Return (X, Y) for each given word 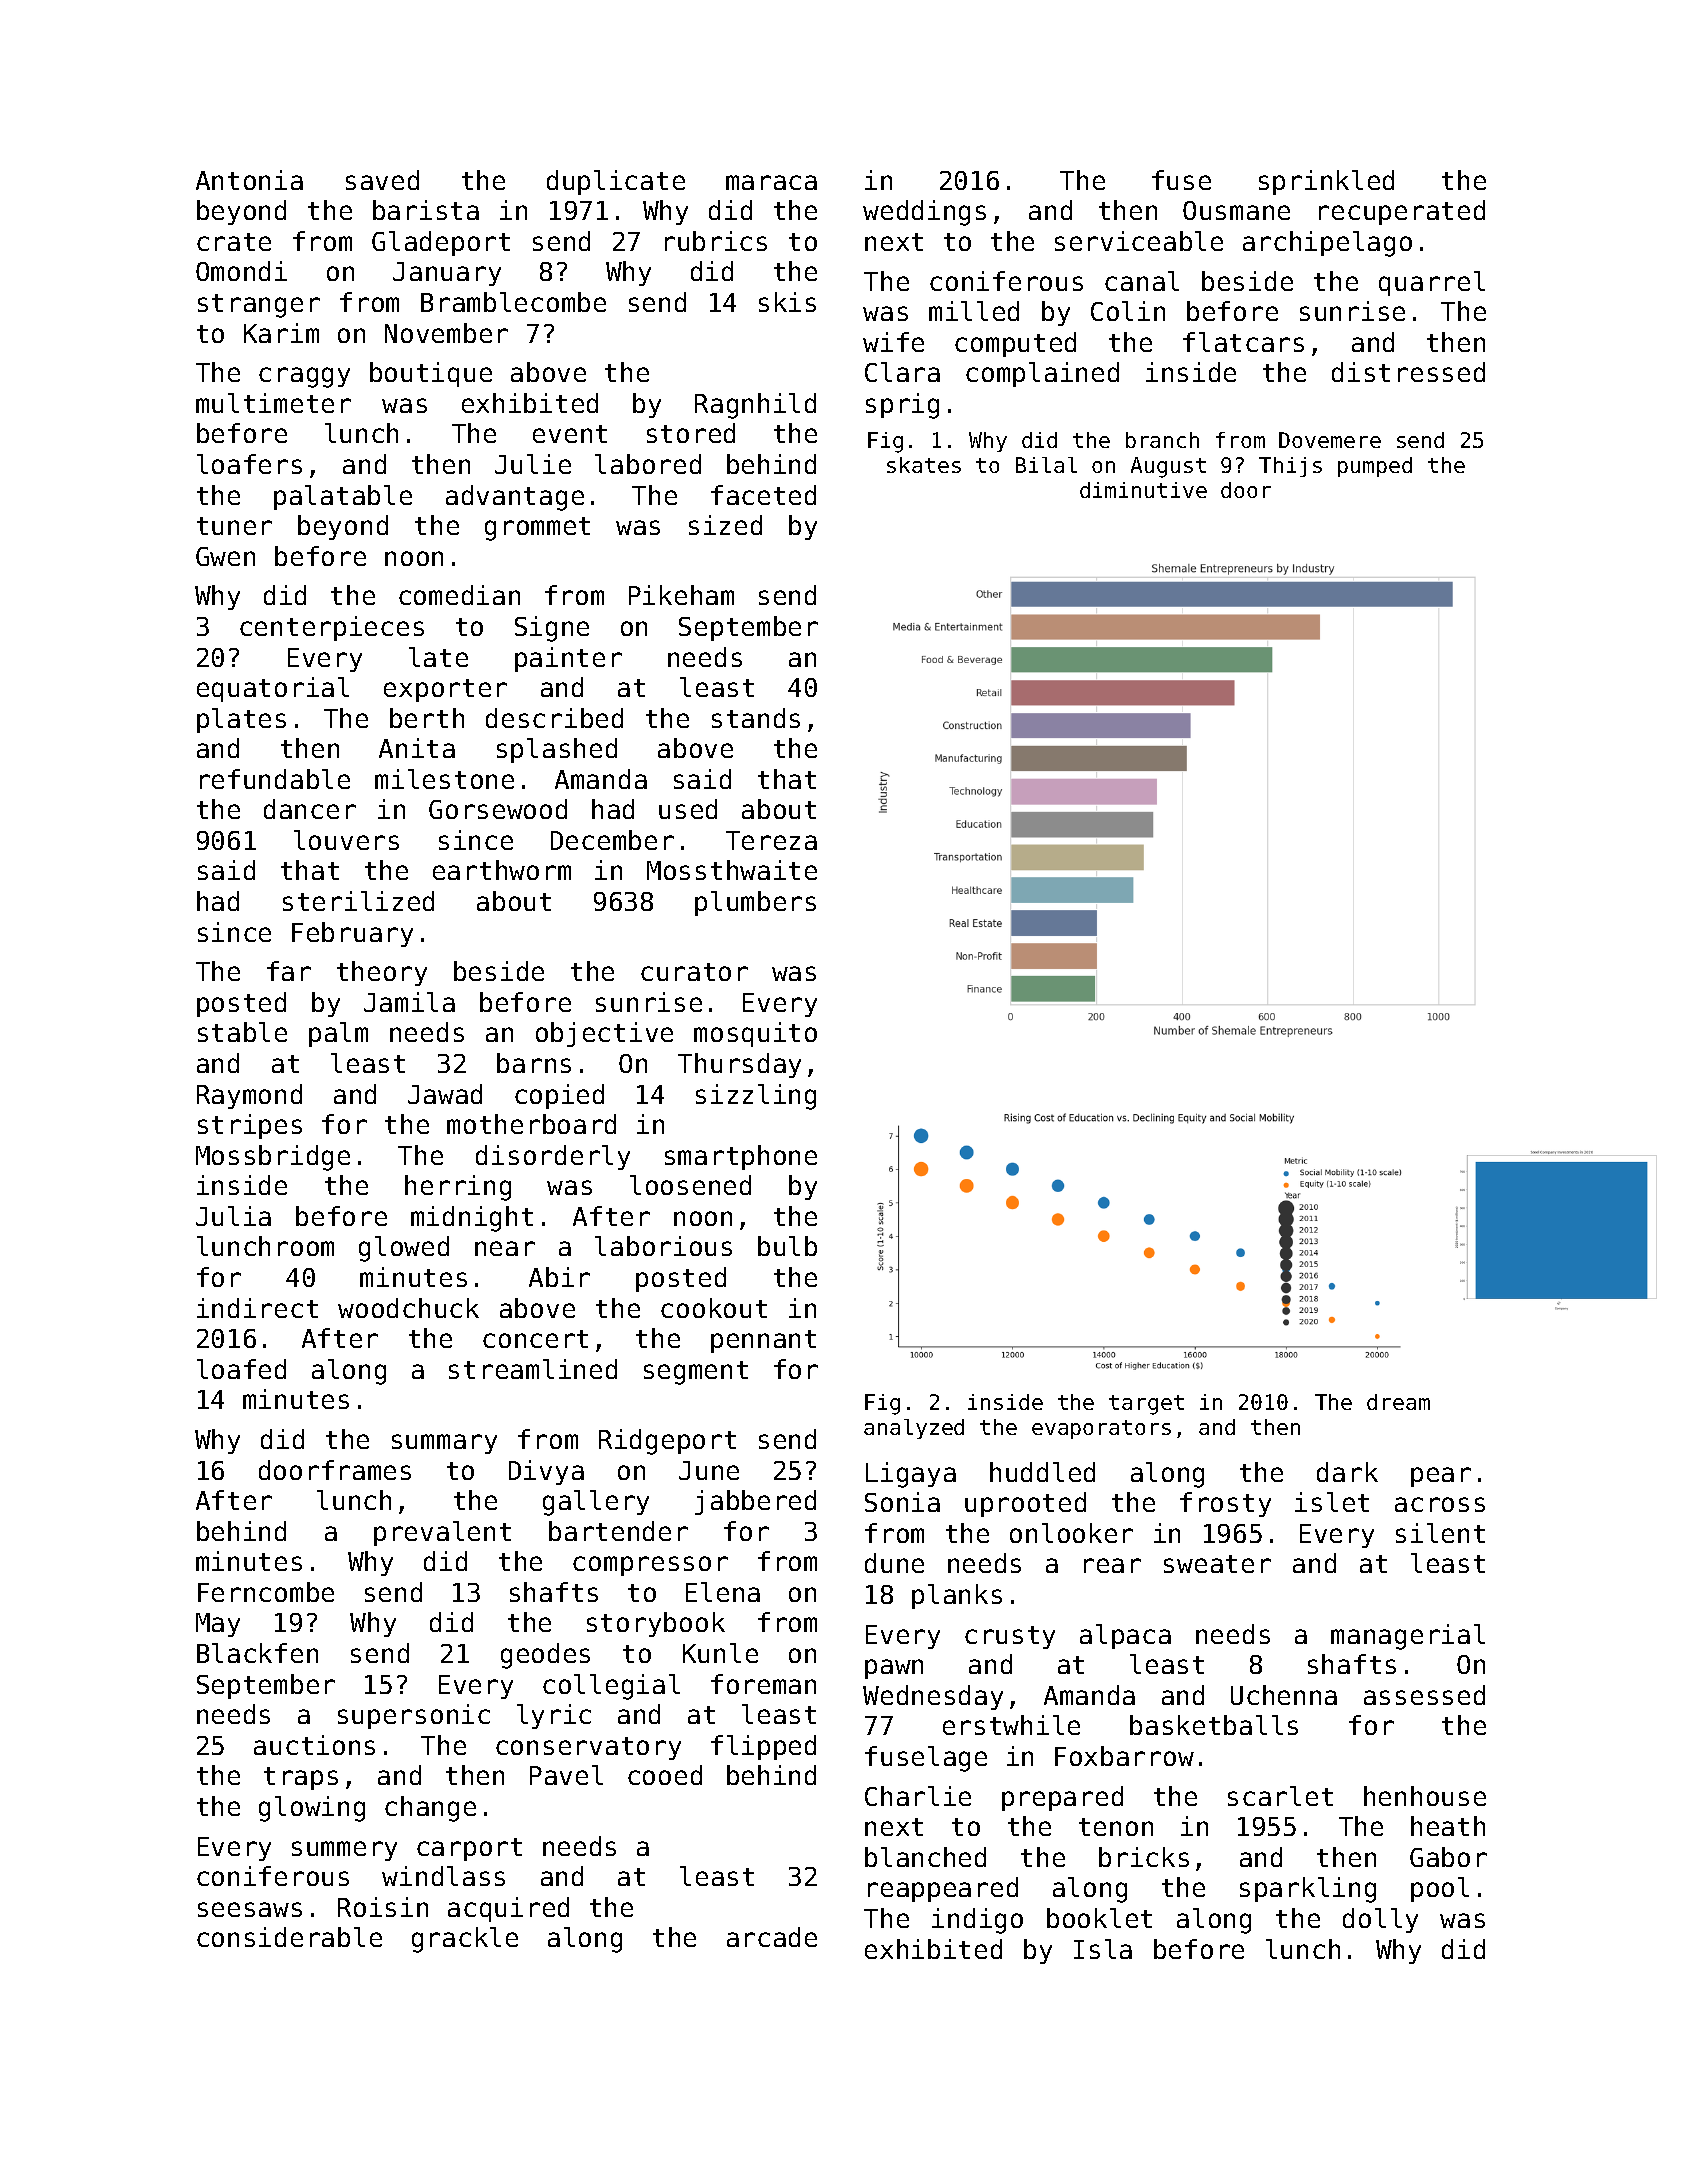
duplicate (616, 182)
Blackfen (257, 1653)
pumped (1375, 467)
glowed (404, 1249)
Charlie (918, 1796)
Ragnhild (755, 406)
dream (1398, 1402)
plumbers (755, 903)
